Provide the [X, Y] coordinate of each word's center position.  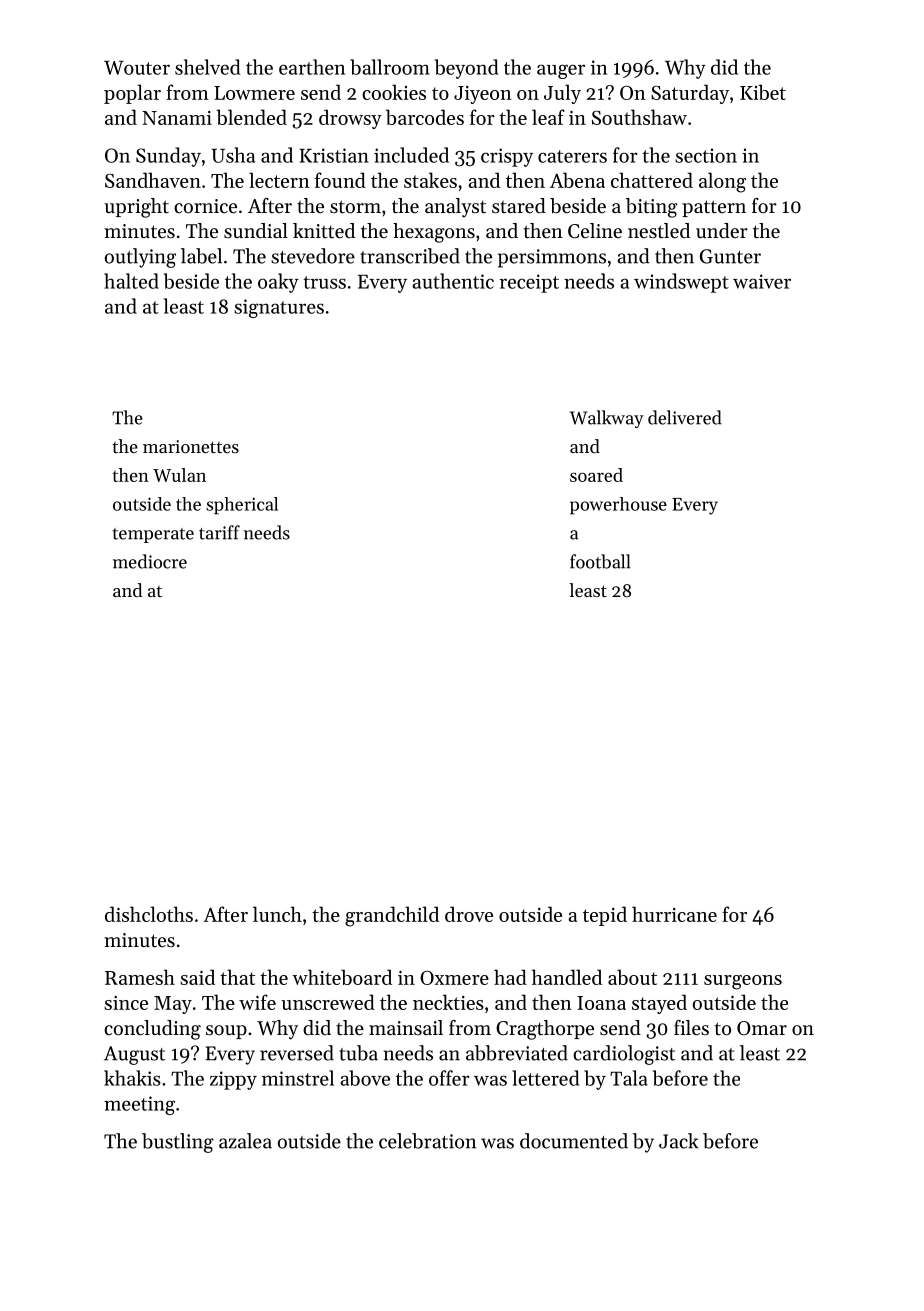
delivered [685, 417]
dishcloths [149, 914]
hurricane [674, 914]
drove [469, 914]
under [722, 230]
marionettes [191, 446]
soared [596, 475]
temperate [153, 535]
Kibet [763, 92]
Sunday [168, 157]
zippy [233, 1080]
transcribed [410, 256]
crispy [507, 157]
